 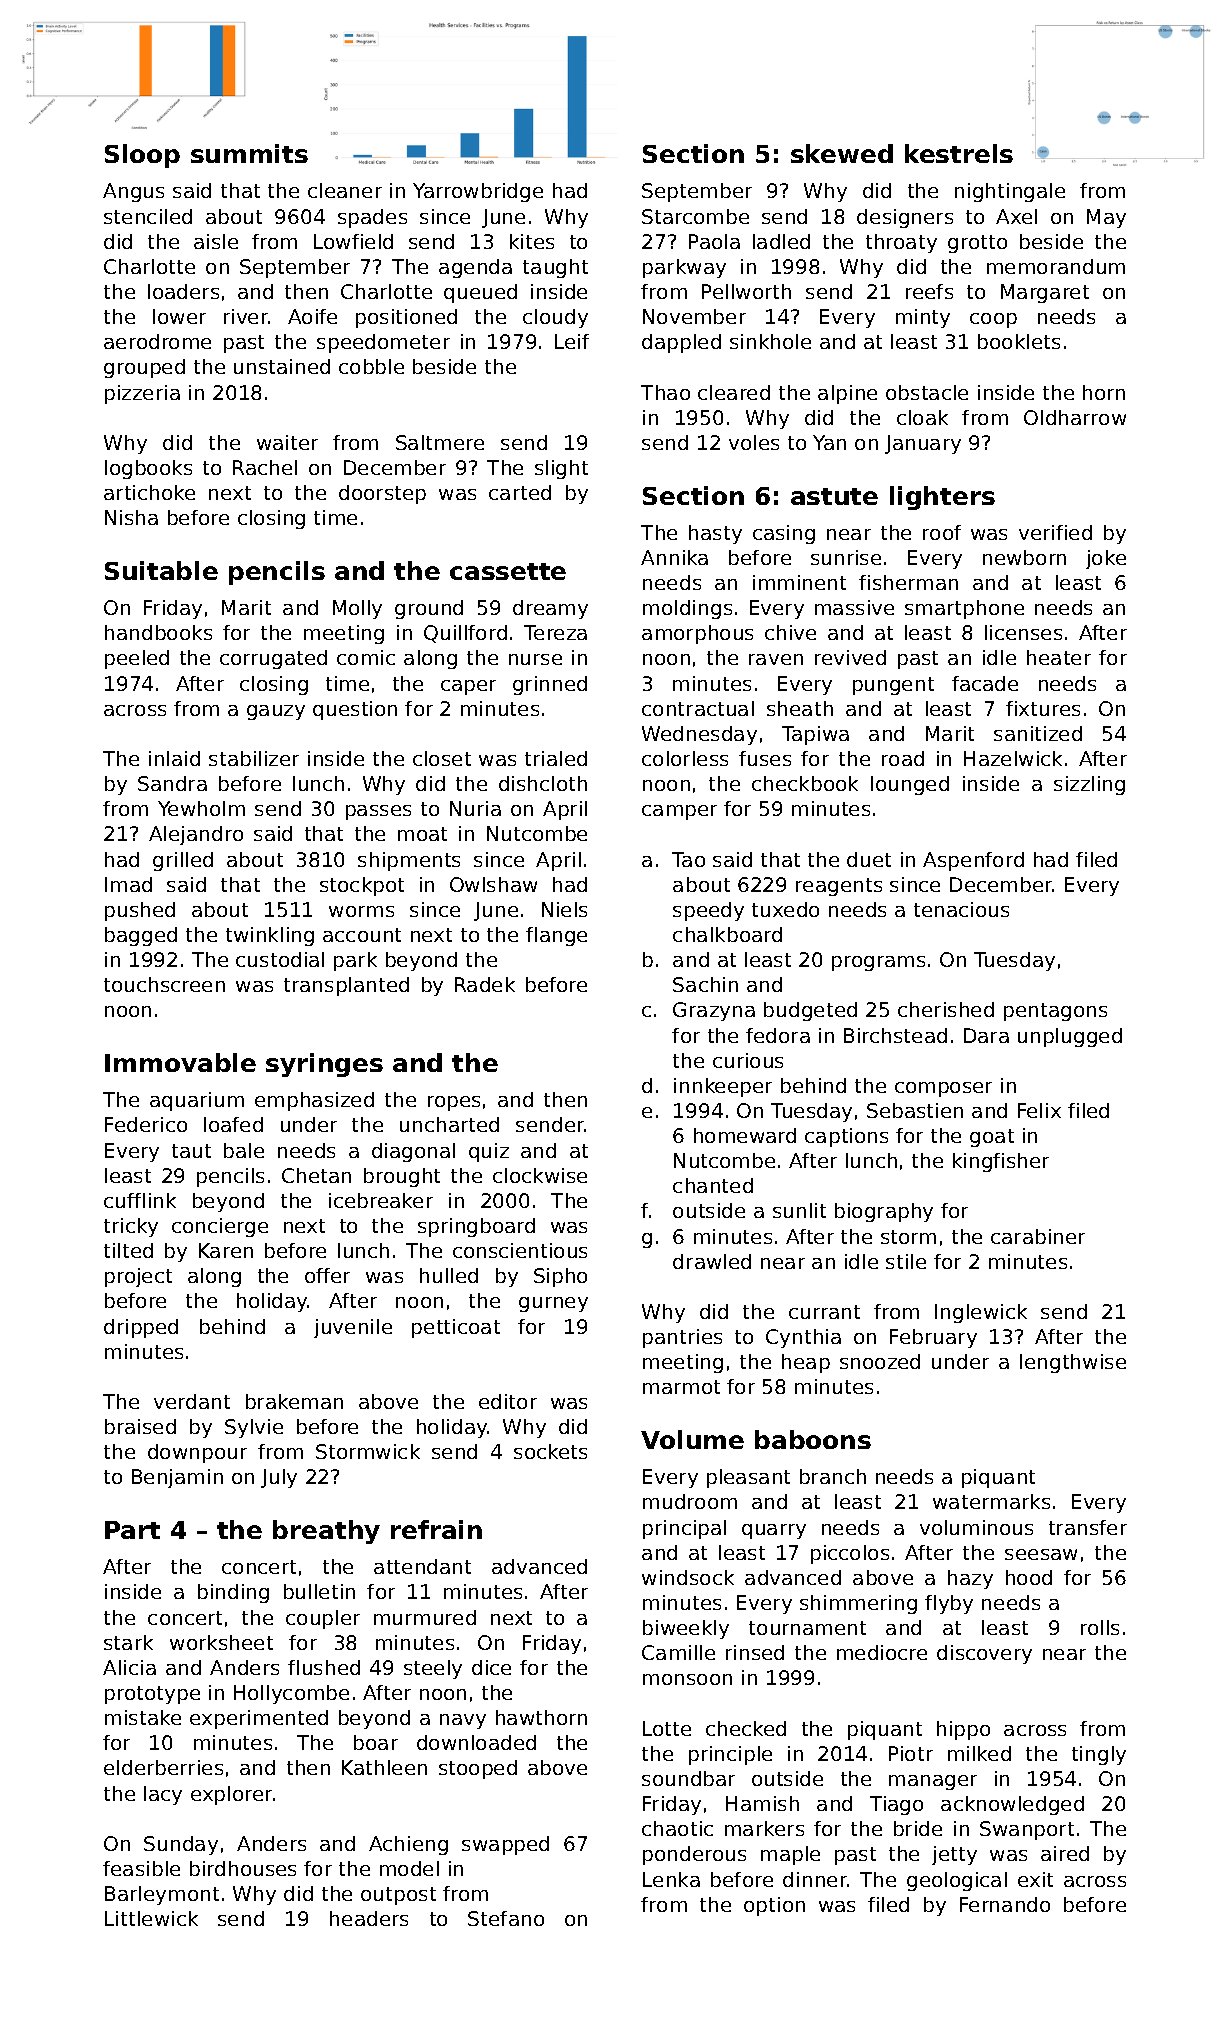 What do you see at coordinates (679, 812) in the image?
I see `camper` at bounding box center [679, 812].
